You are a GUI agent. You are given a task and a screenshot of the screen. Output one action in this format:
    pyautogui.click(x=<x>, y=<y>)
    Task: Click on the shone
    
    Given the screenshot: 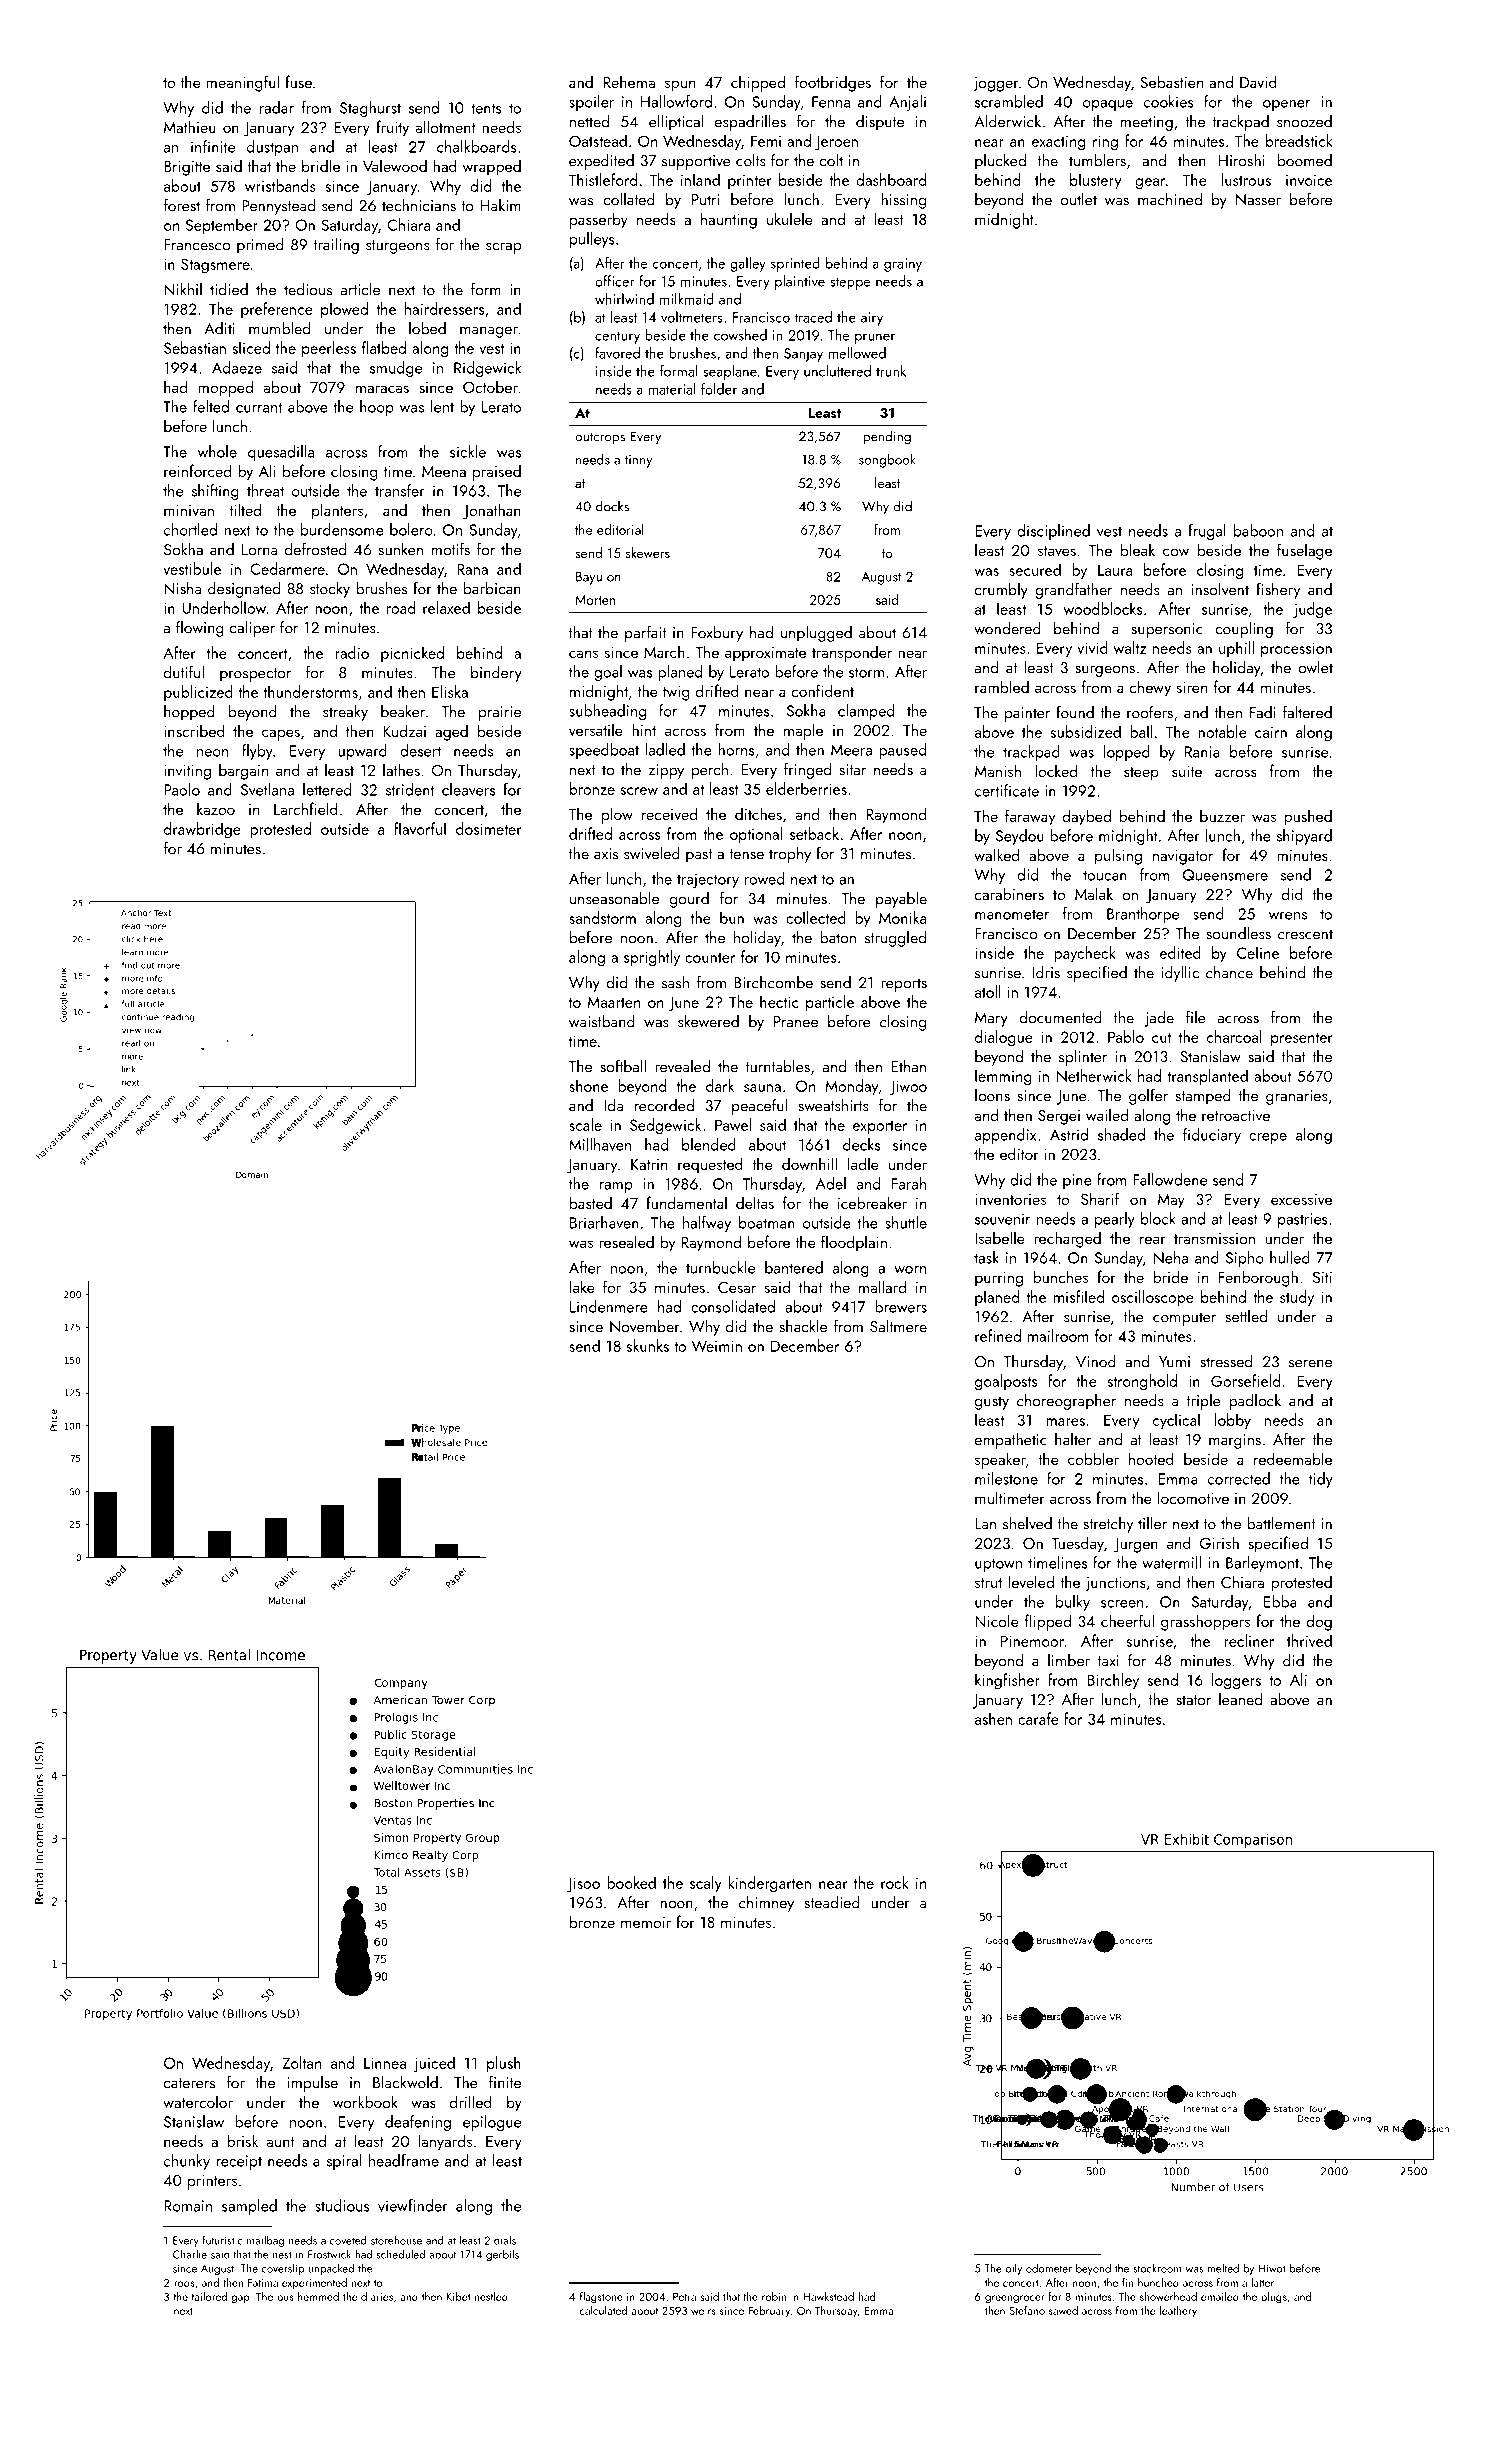 What is the action you would take?
    pyautogui.click(x=588, y=1085)
